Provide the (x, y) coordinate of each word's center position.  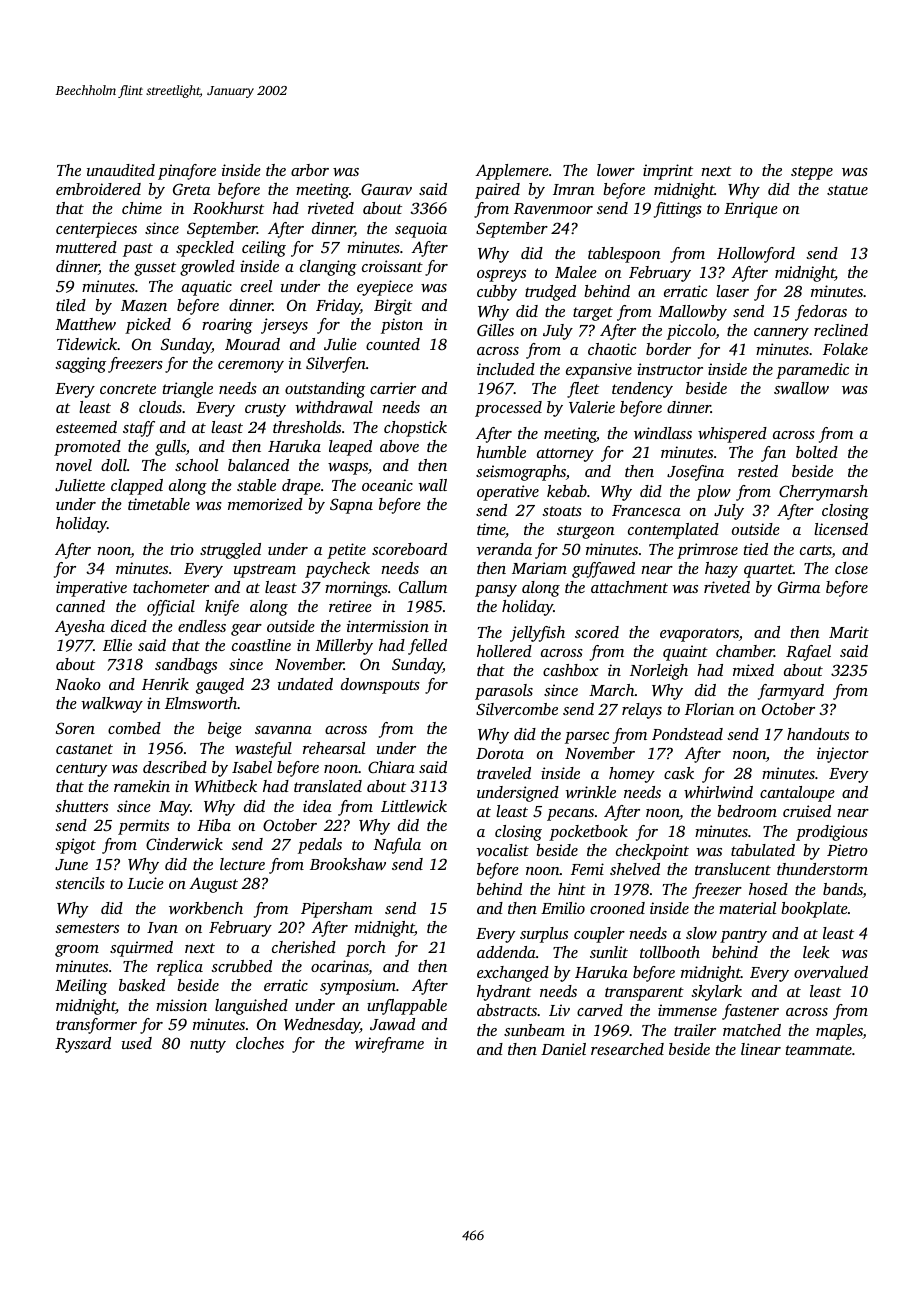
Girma (799, 587)
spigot (75, 846)
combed (134, 728)
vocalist (502, 850)
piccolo (691, 332)
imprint (668, 172)
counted (393, 344)
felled (427, 647)
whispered (732, 435)
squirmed (141, 949)
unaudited (121, 170)
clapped (137, 487)
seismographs (521, 473)
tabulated (763, 850)
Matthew (85, 324)
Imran (574, 189)
